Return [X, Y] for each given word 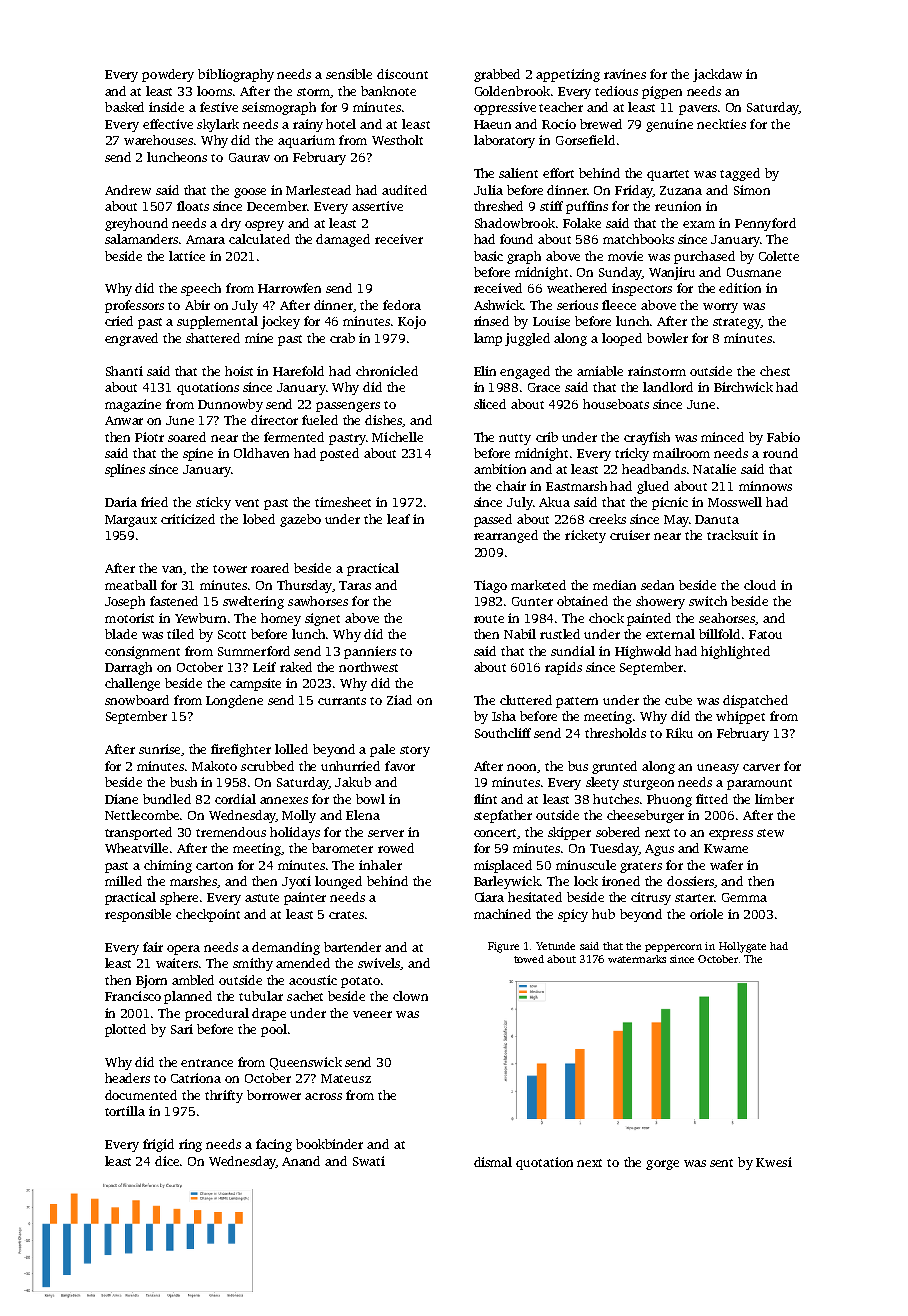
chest [775, 371]
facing [274, 1145]
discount [402, 74]
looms [214, 91]
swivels [379, 964]
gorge [662, 1165]
